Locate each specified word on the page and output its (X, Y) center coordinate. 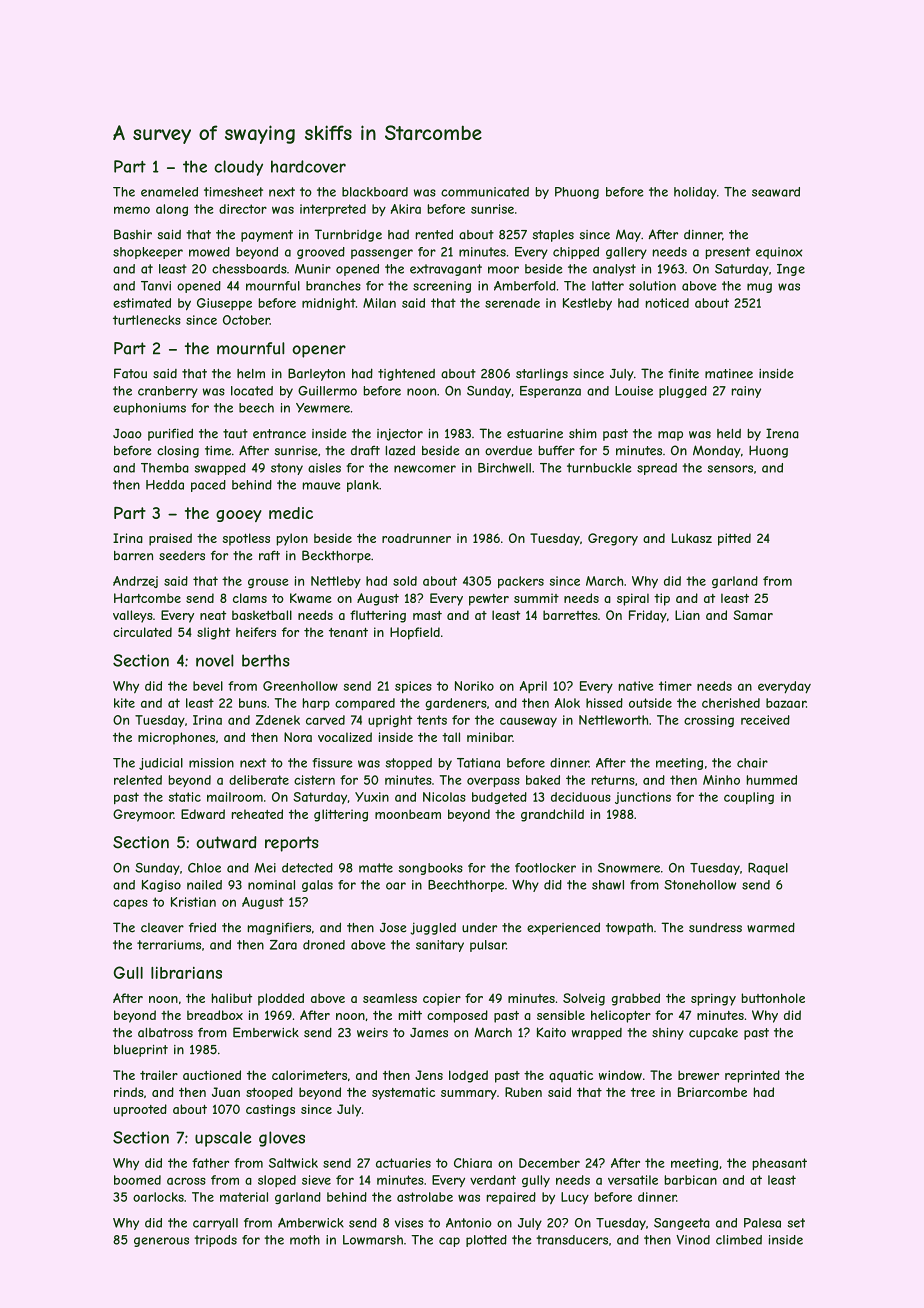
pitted (734, 539)
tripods (215, 1241)
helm (251, 374)
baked (543, 780)
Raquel (768, 869)
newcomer (425, 469)
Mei (265, 868)
